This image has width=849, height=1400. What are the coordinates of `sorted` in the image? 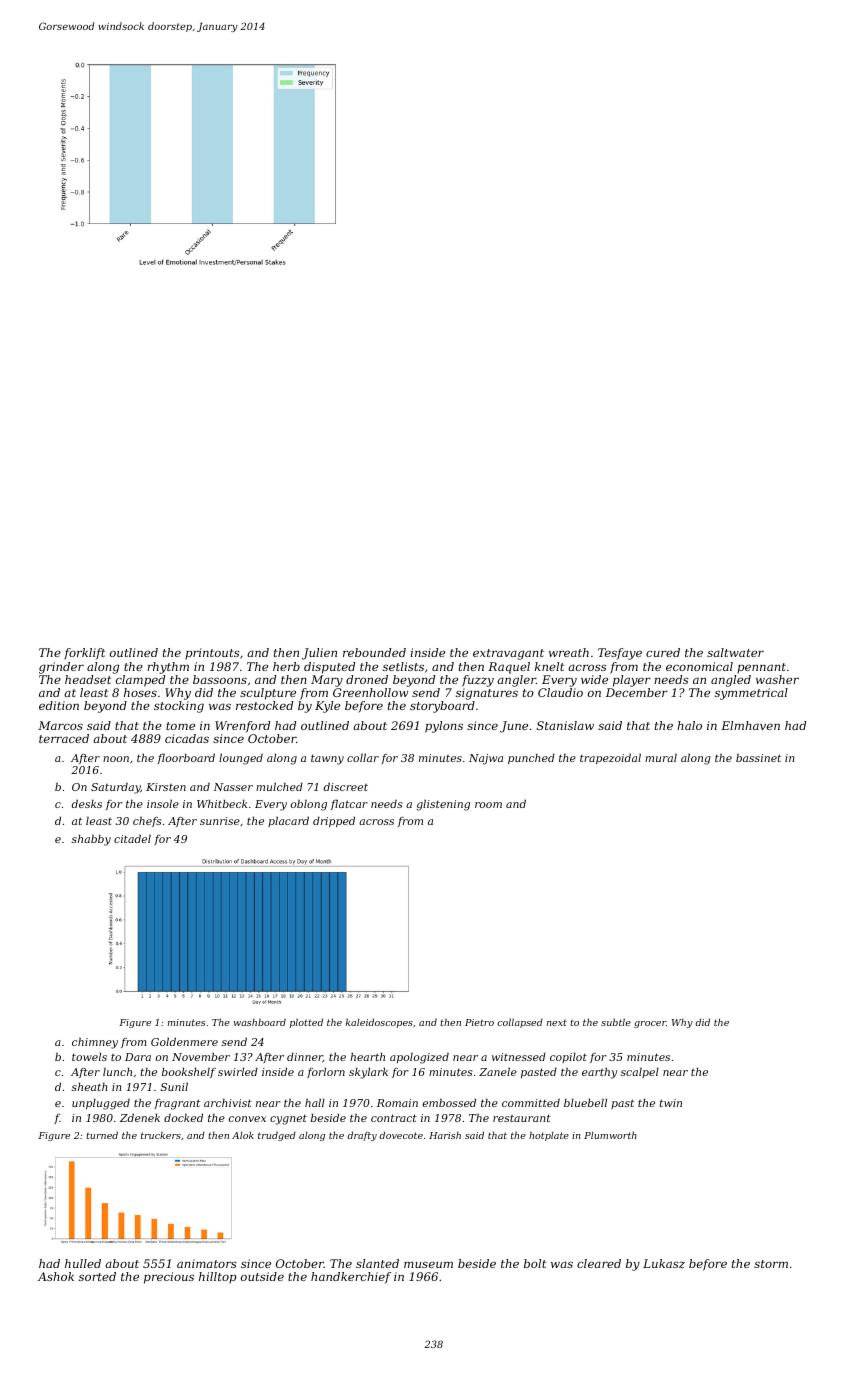 It's located at (97, 1276).
